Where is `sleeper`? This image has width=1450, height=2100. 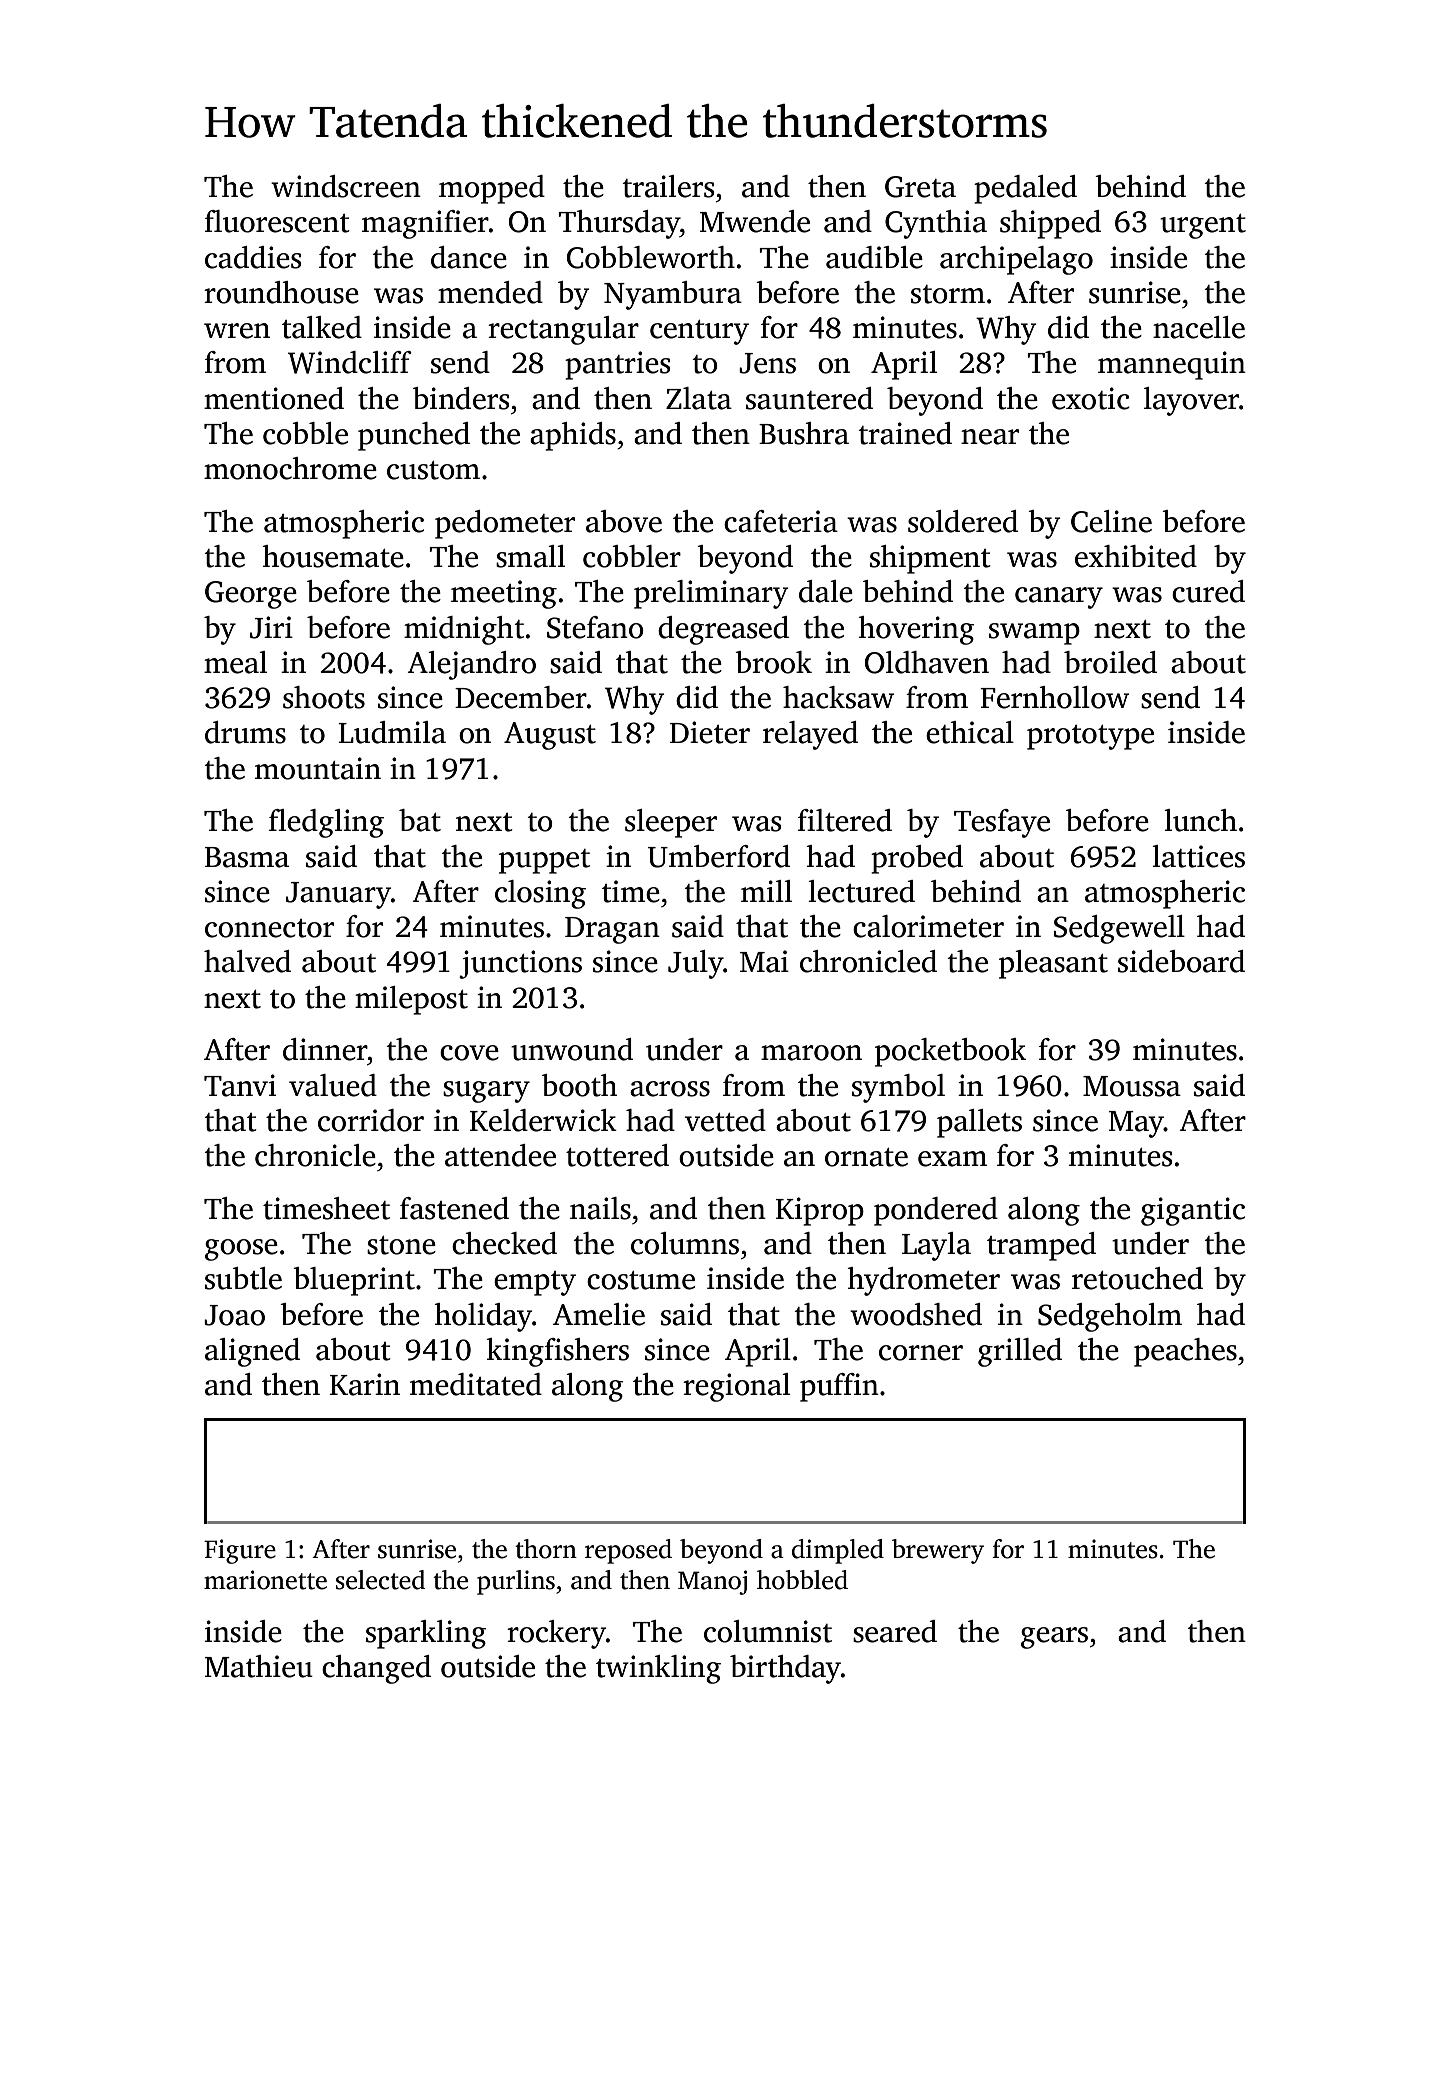 sleeper is located at coordinates (671, 823).
